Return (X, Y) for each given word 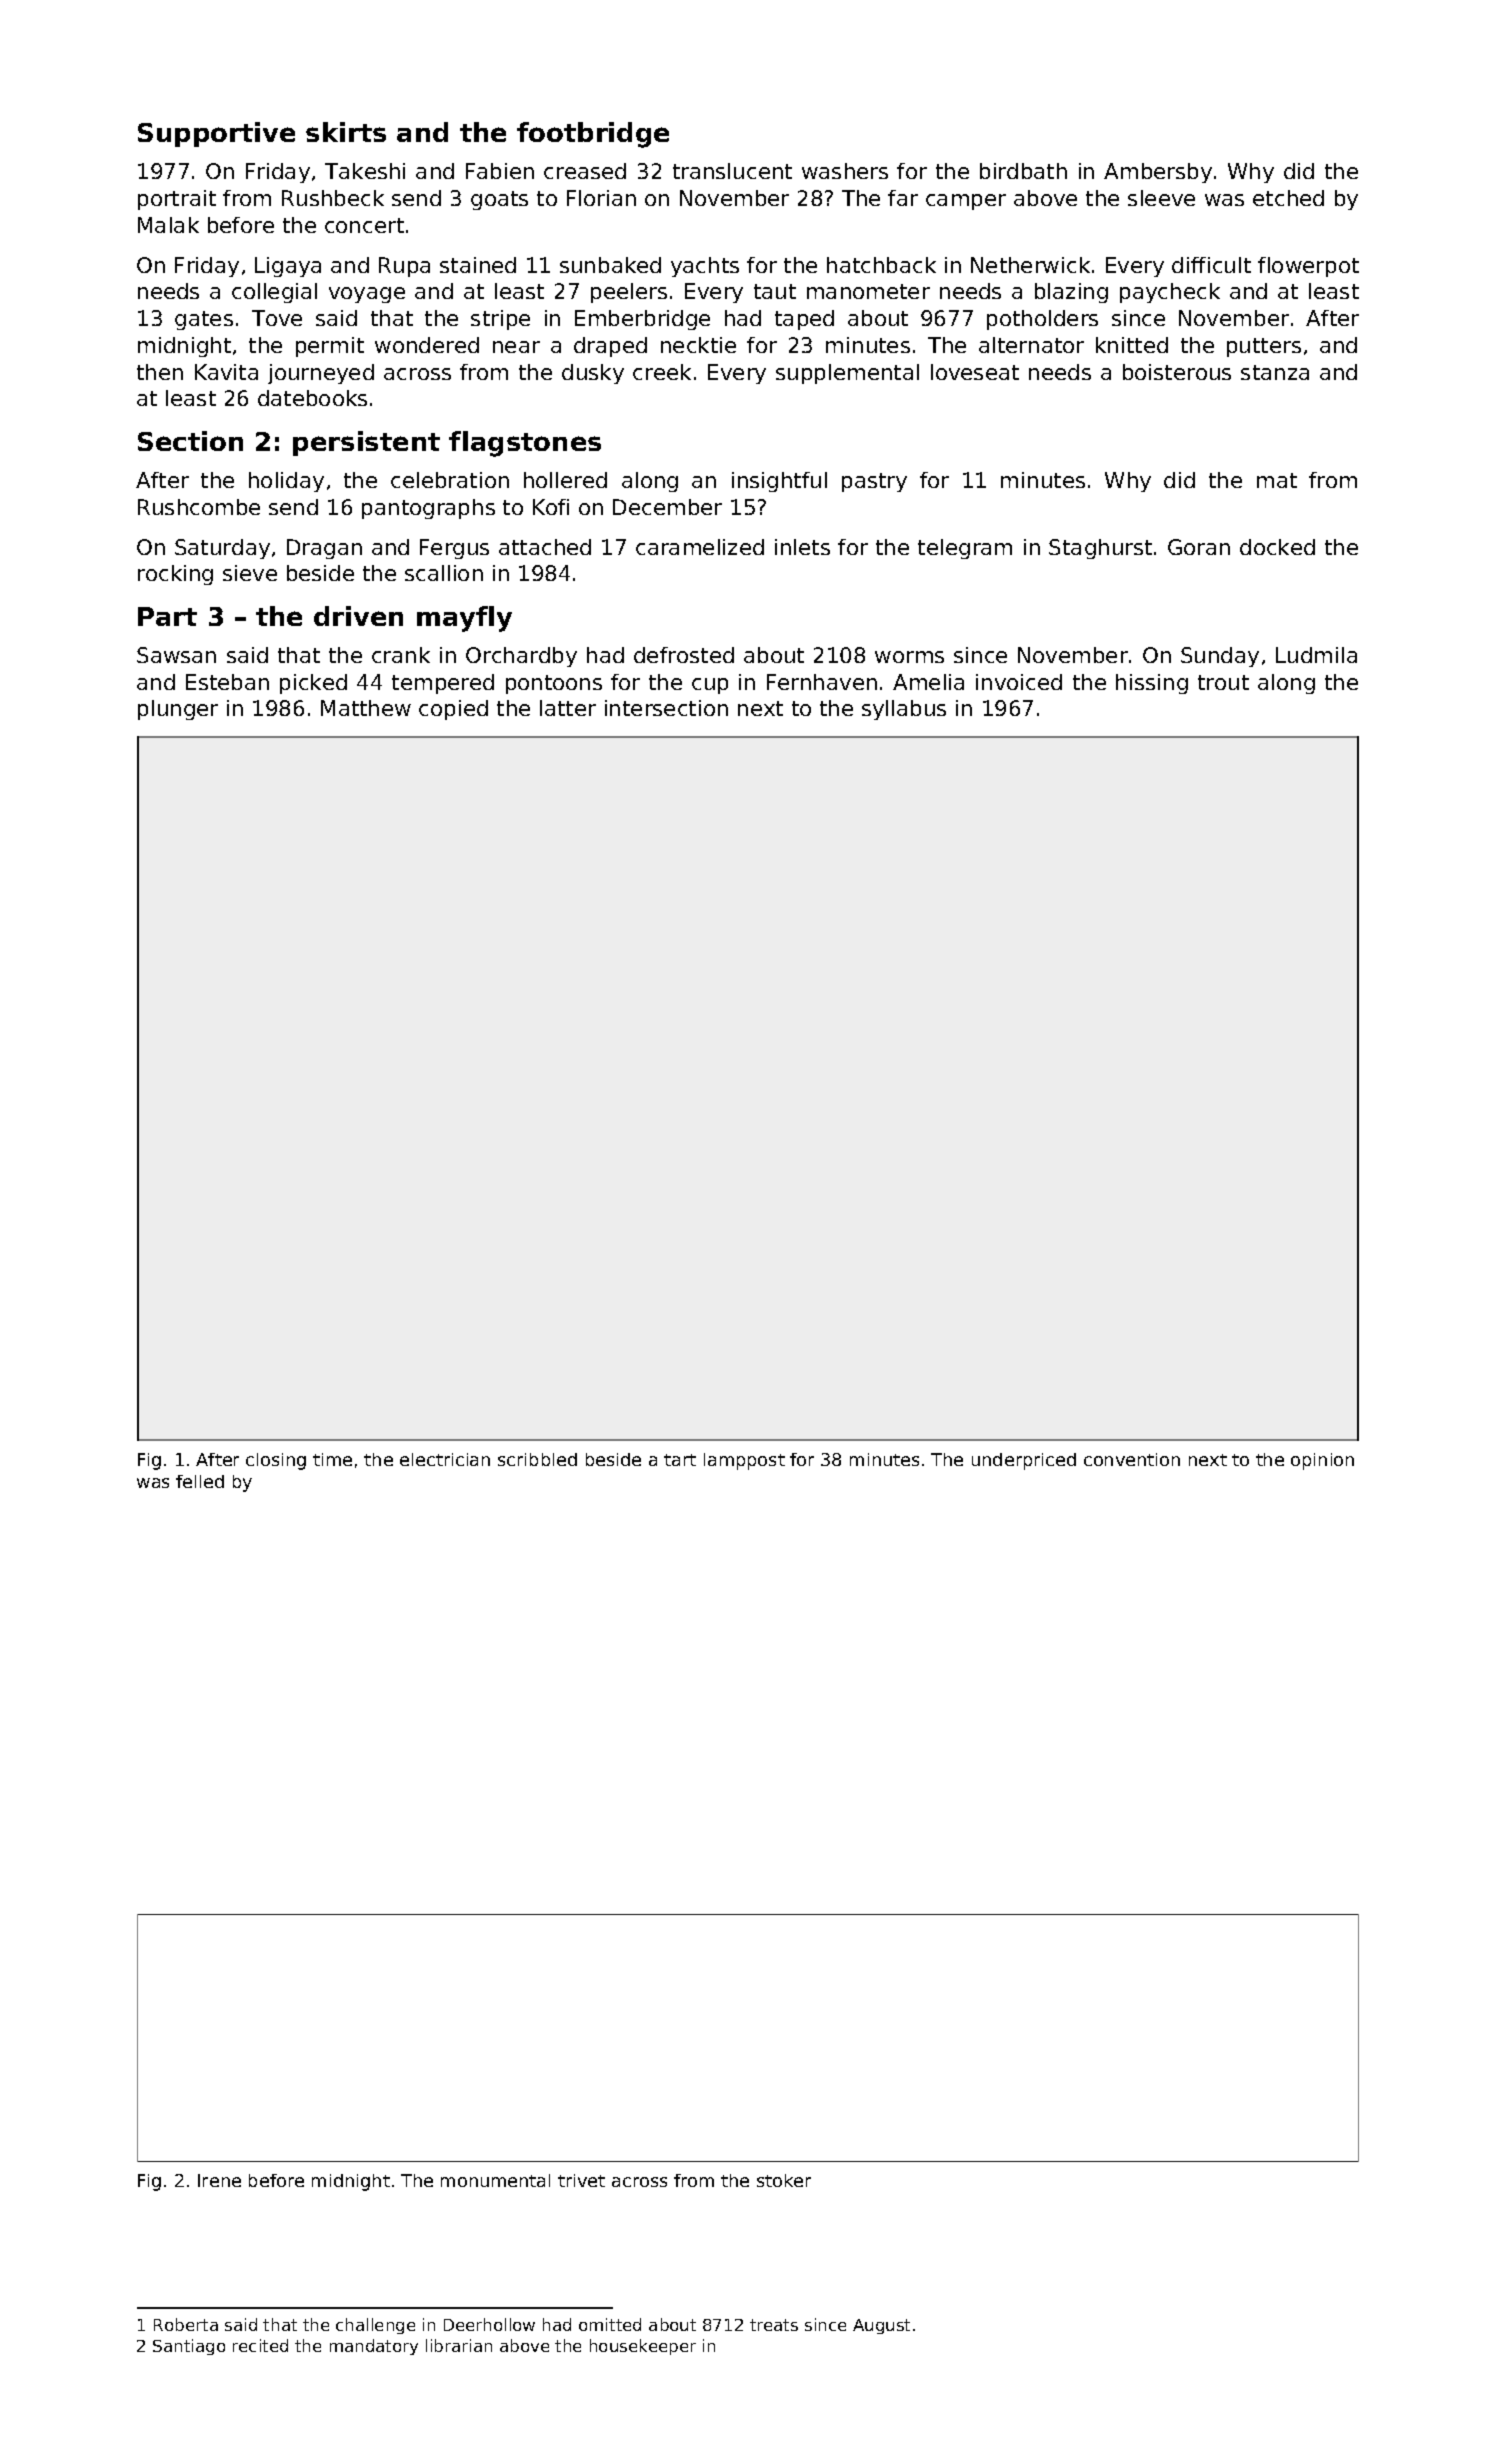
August (881, 2326)
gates (204, 320)
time (332, 1459)
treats (774, 2325)
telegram (965, 549)
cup (710, 686)
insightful (779, 482)
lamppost (744, 1461)
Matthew (366, 708)
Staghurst (1100, 549)
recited (260, 2345)
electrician (445, 1459)
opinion (1322, 1461)
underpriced (1024, 1461)
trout (1223, 682)
